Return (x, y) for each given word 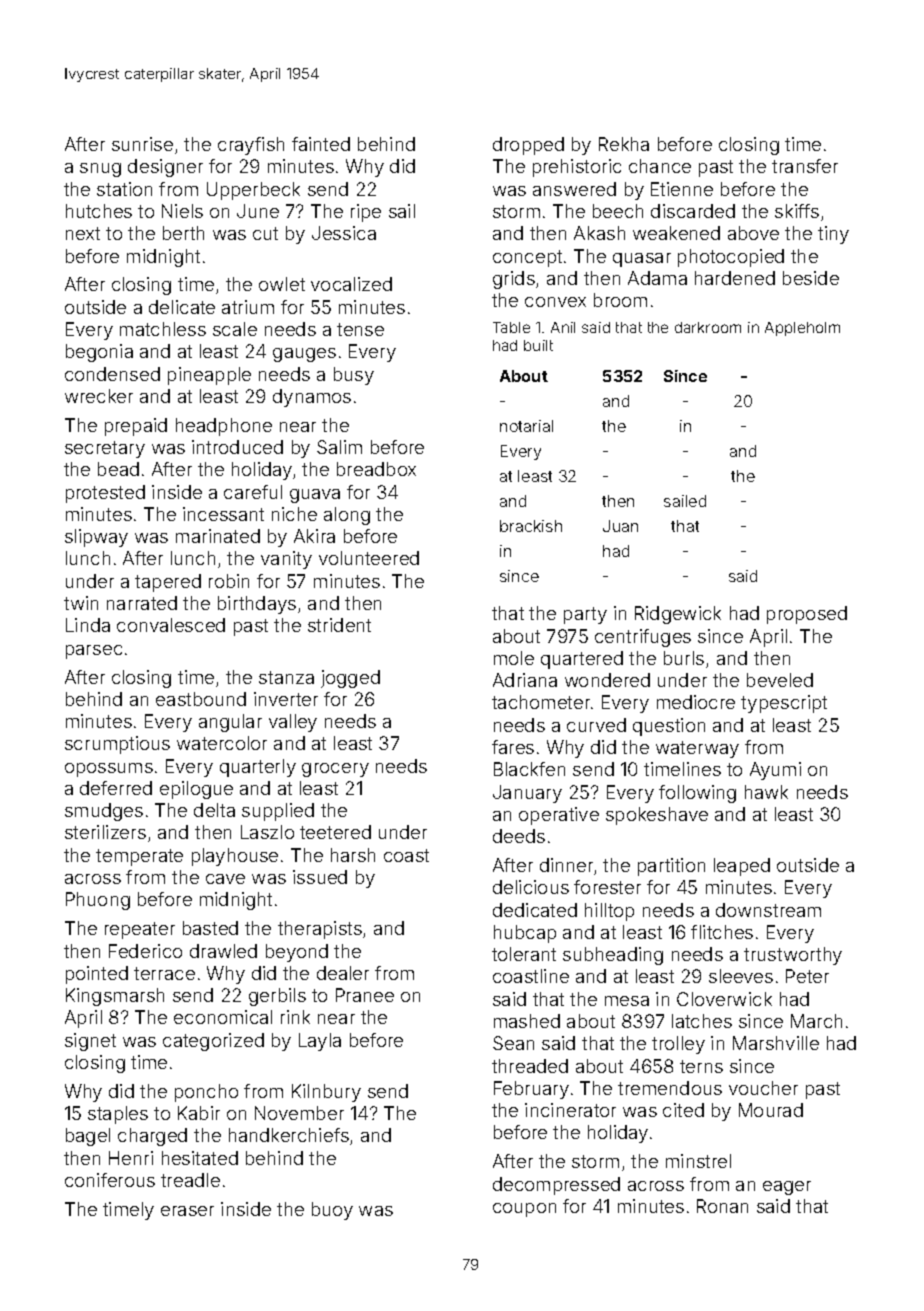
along (347, 516)
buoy (332, 1211)
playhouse (235, 857)
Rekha (624, 144)
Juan (620, 526)
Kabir (199, 1113)
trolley (678, 1045)
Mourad (771, 1110)
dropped (528, 146)
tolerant (524, 954)
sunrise (142, 144)
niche (294, 514)
